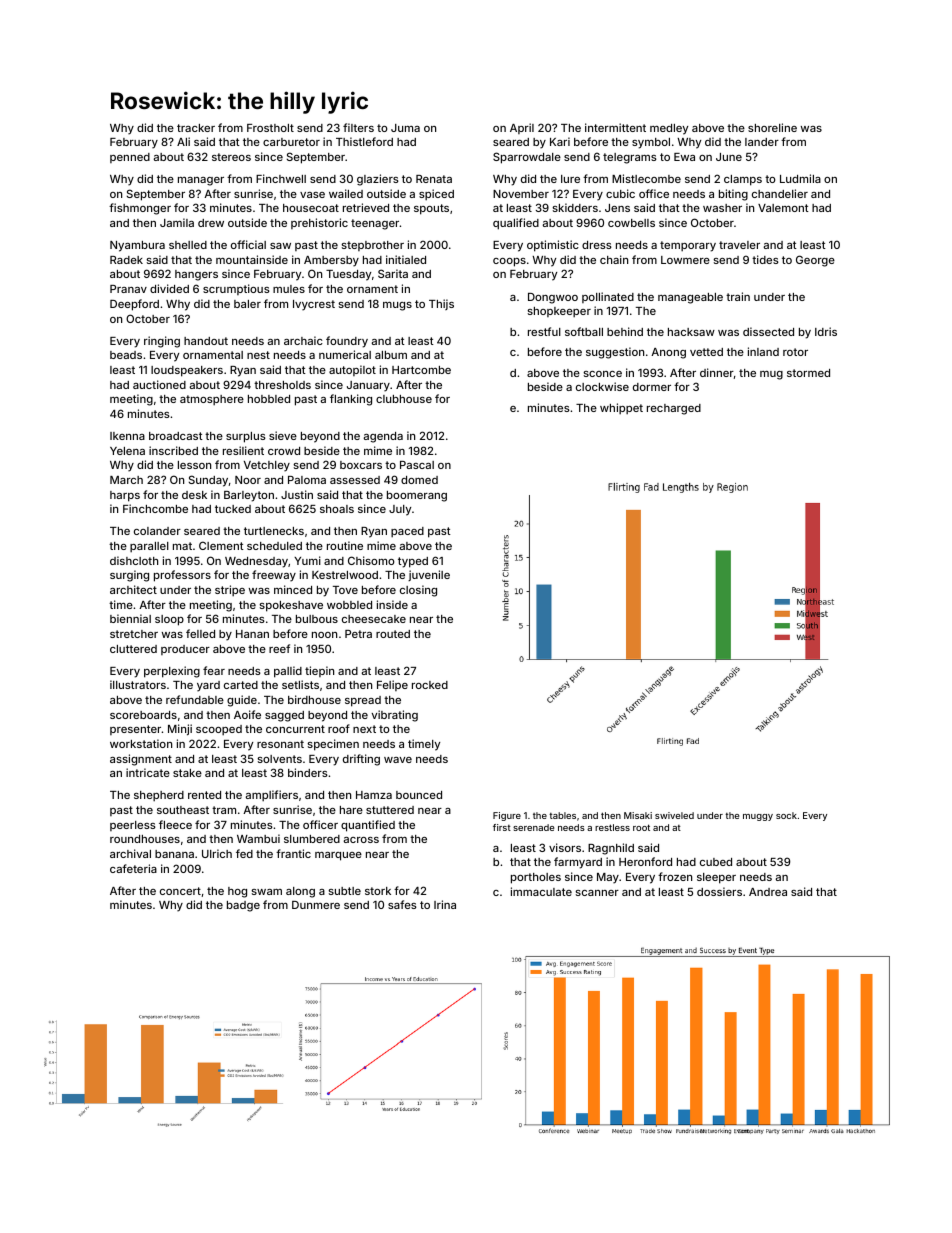  I want to click on rented, so click(204, 795).
